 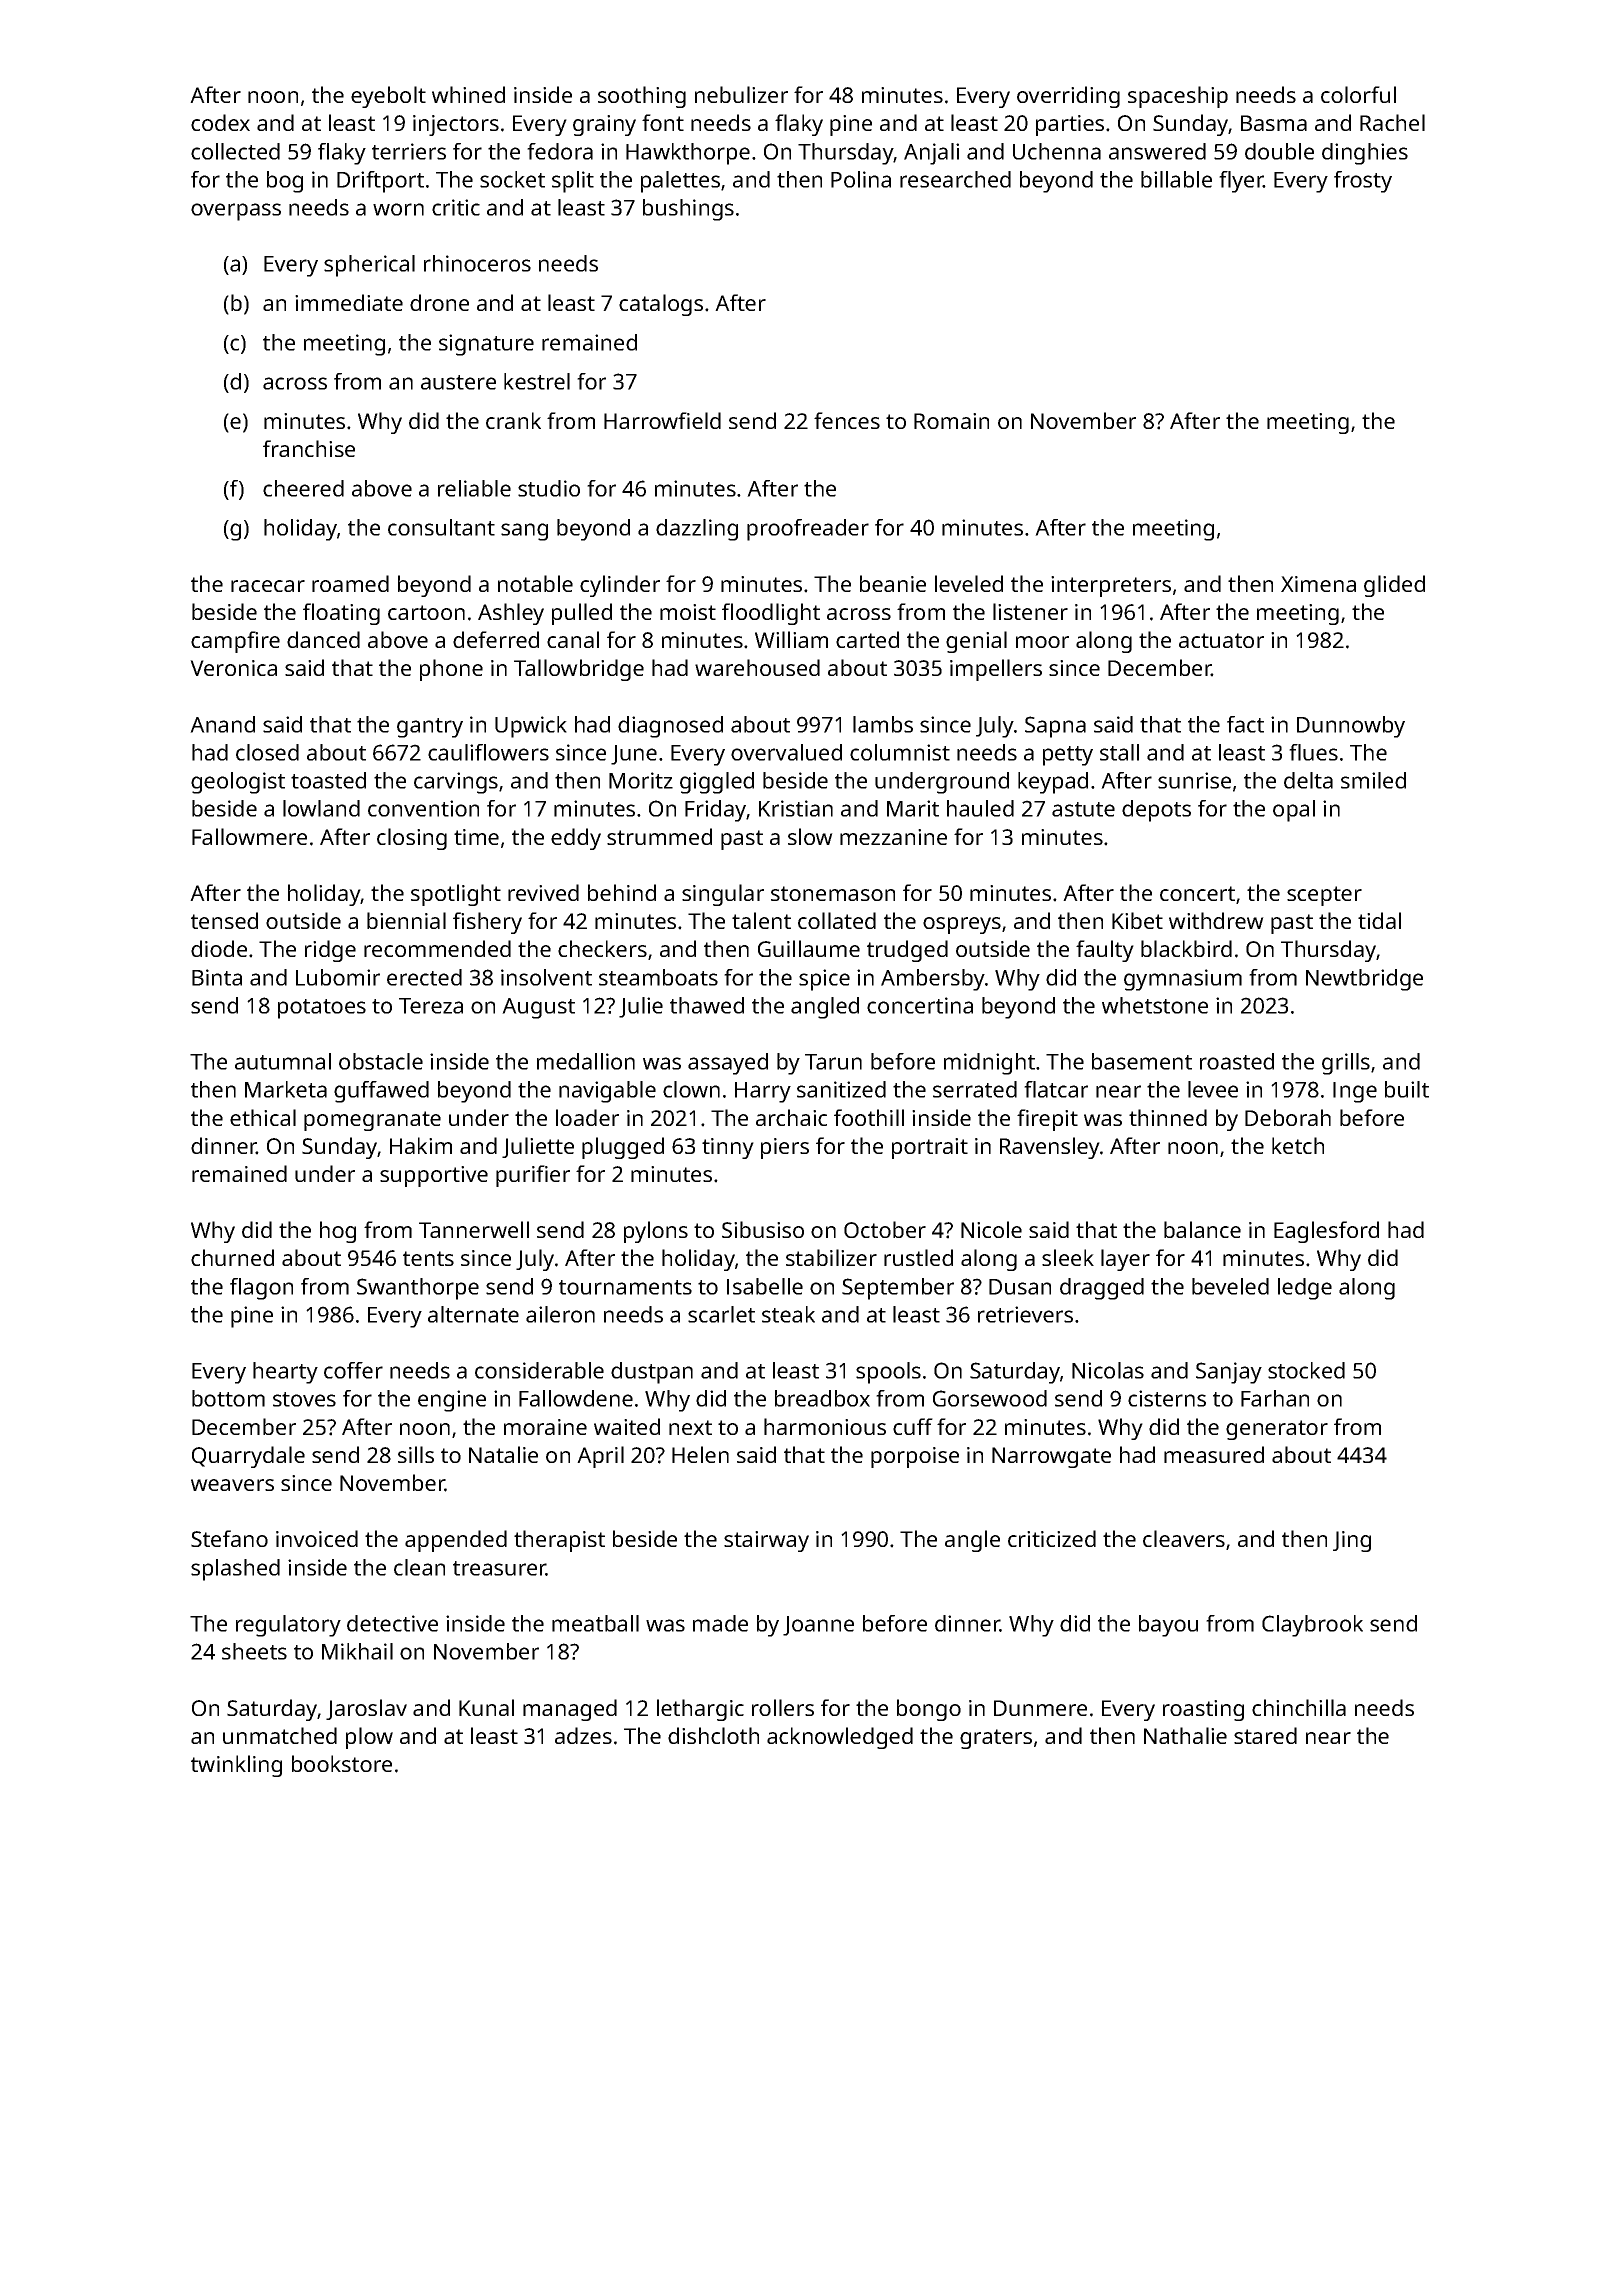 What do you see at coordinates (1241, 182) in the screenshot?
I see `flyer` at bounding box center [1241, 182].
